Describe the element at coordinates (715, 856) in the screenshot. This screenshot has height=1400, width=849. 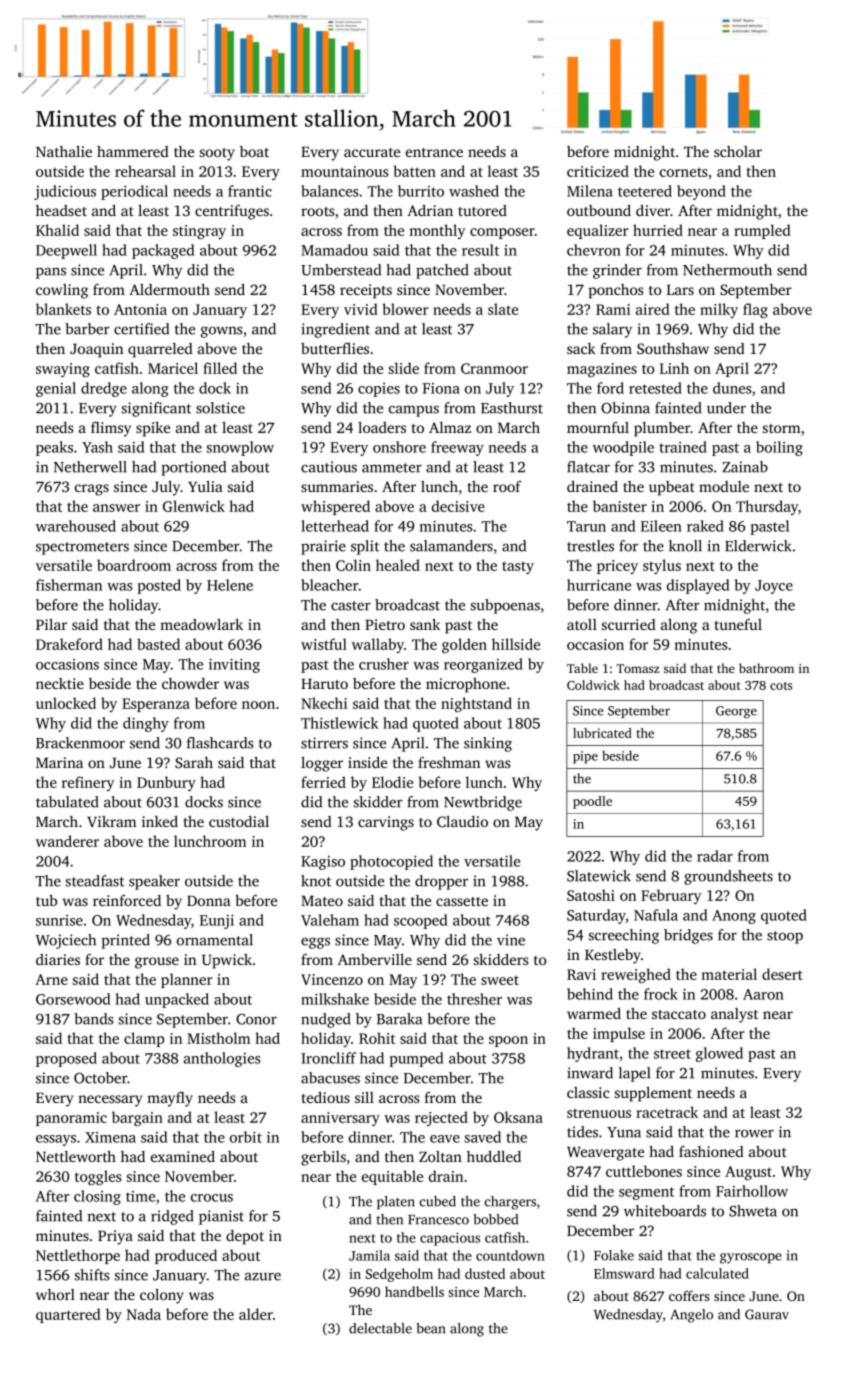
I see `radar` at that location.
